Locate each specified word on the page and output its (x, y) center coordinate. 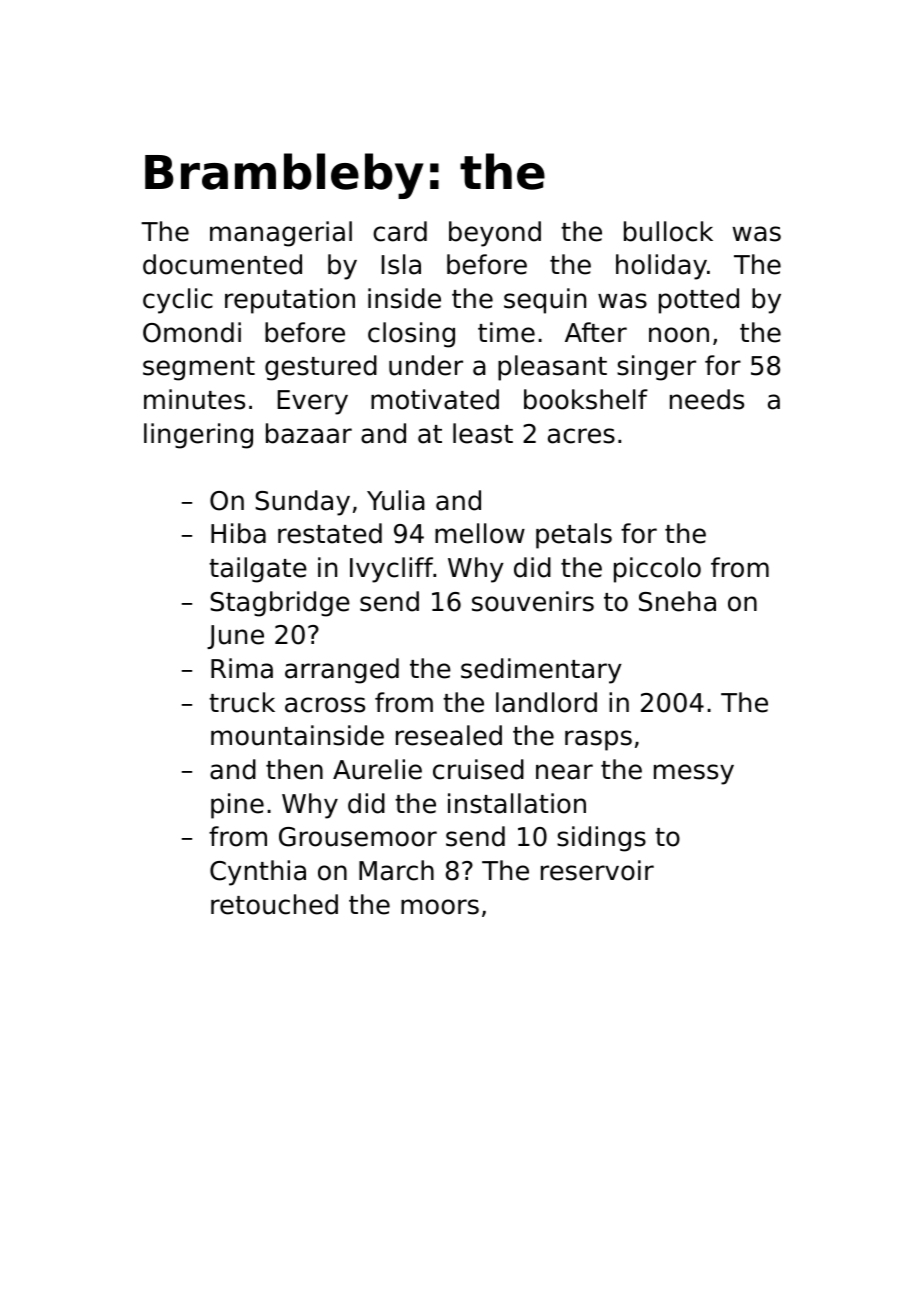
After (596, 332)
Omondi (192, 332)
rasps (598, 740)
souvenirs (533, 601)
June (235, 637)
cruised (478, 769)
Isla (401, 264)
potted (699, 301)
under (426, 365)
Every (313, 402)
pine (237, 806)
